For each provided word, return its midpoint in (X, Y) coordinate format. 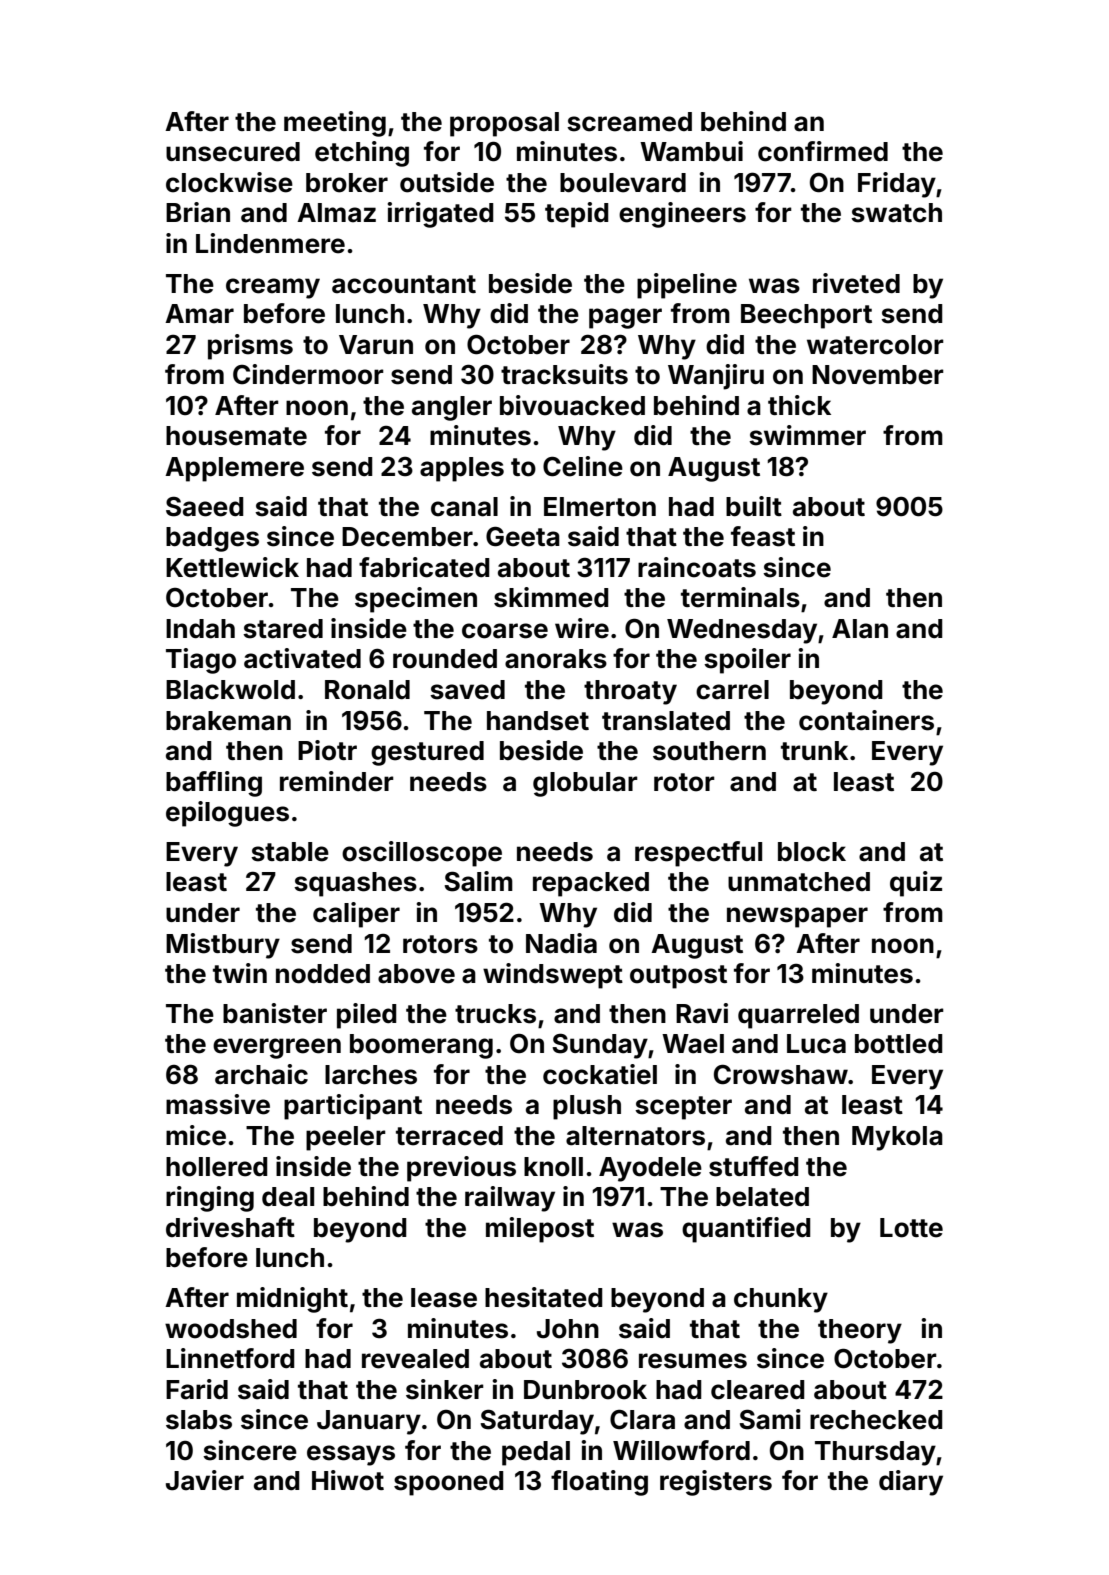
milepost (540, 1230)
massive (218, 1104)
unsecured (233, 152)
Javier (205, 1480)
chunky (781, 1300)
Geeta (523, 536)
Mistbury (223, 946)
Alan (860, 629)
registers (716, 1483)
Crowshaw (781, 1074)
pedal (536, 1453)
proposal (504, 124)
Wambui (691, 151)
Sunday (600, 1046)
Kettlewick (232, 567)
